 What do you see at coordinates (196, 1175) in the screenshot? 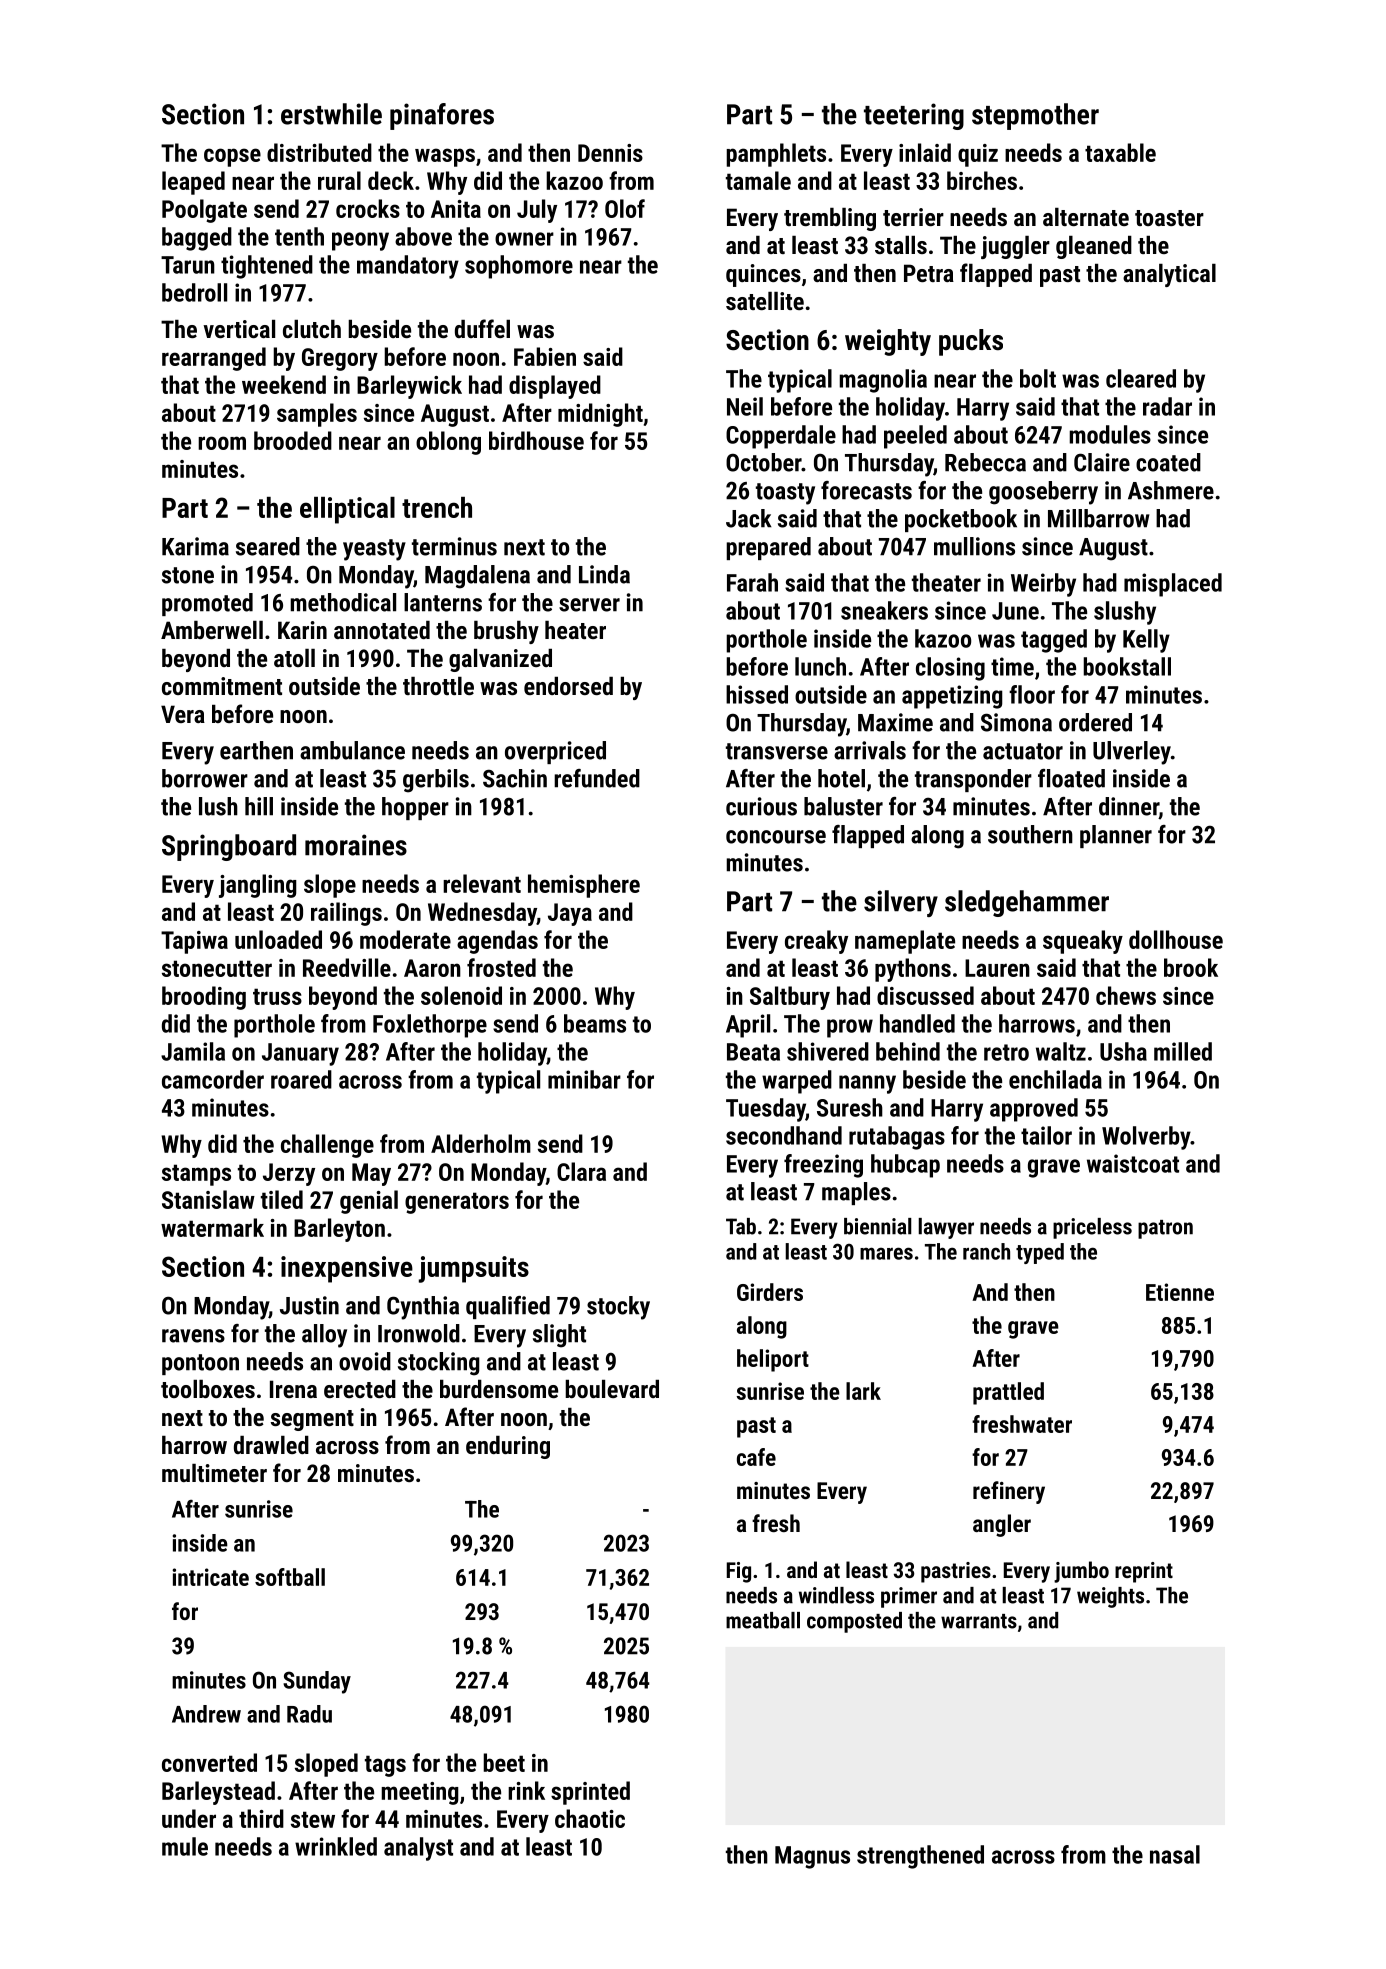
I see `stamps` at bounding box center [196, 1175].
